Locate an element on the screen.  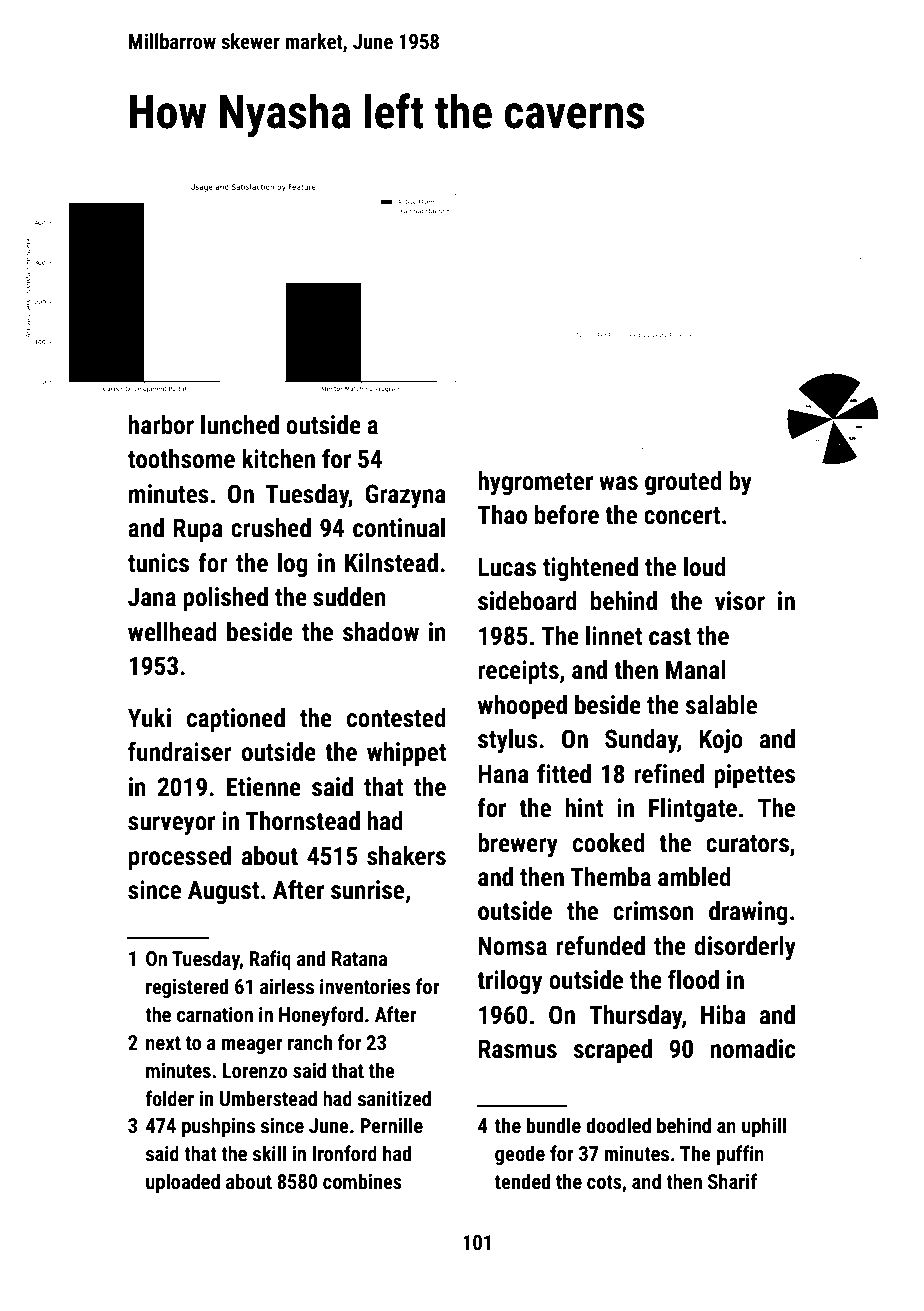
lunched is located at coordinates (240, 425).
